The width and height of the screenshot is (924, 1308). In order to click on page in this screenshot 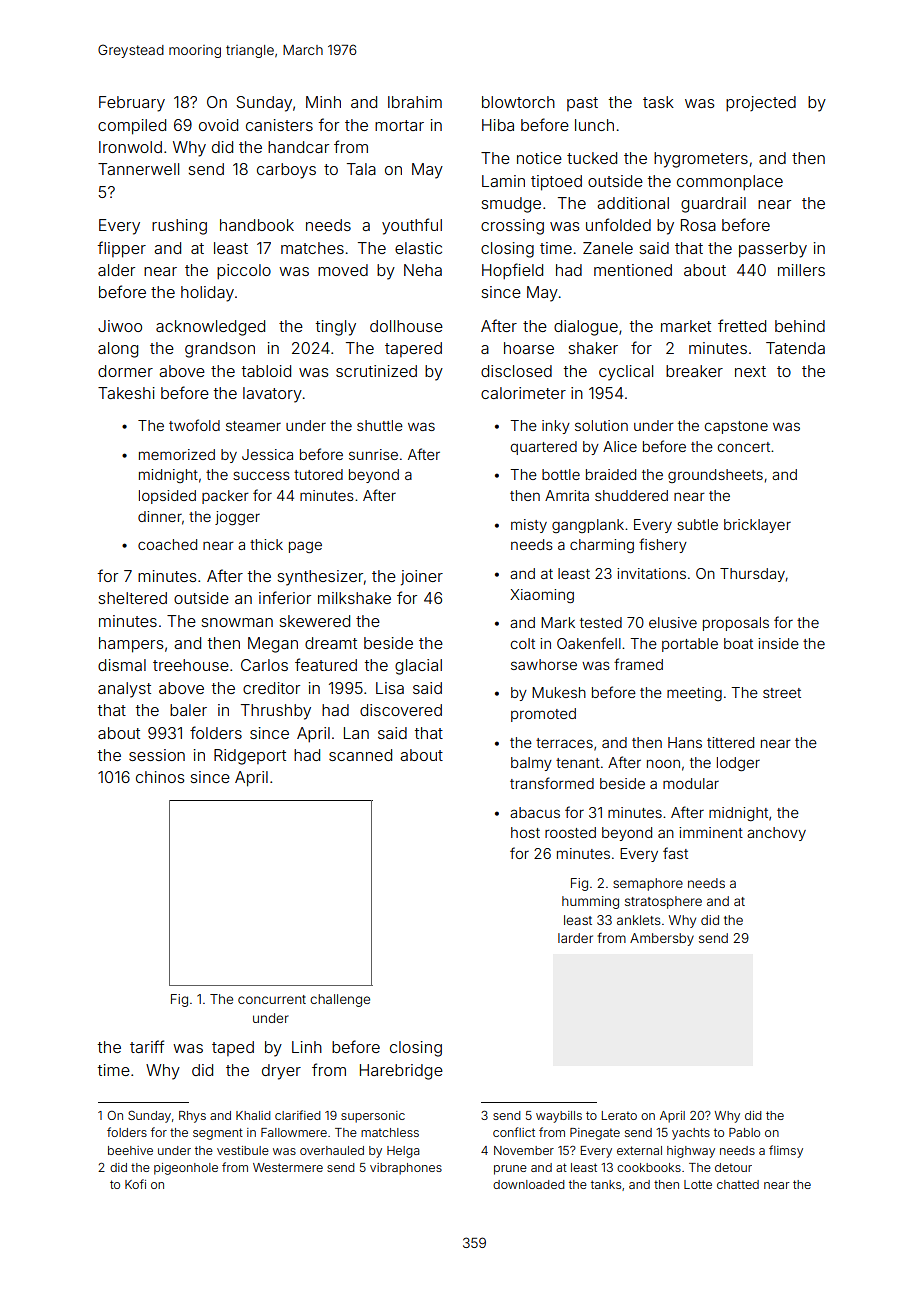, I will do `click(305, 547)`.
